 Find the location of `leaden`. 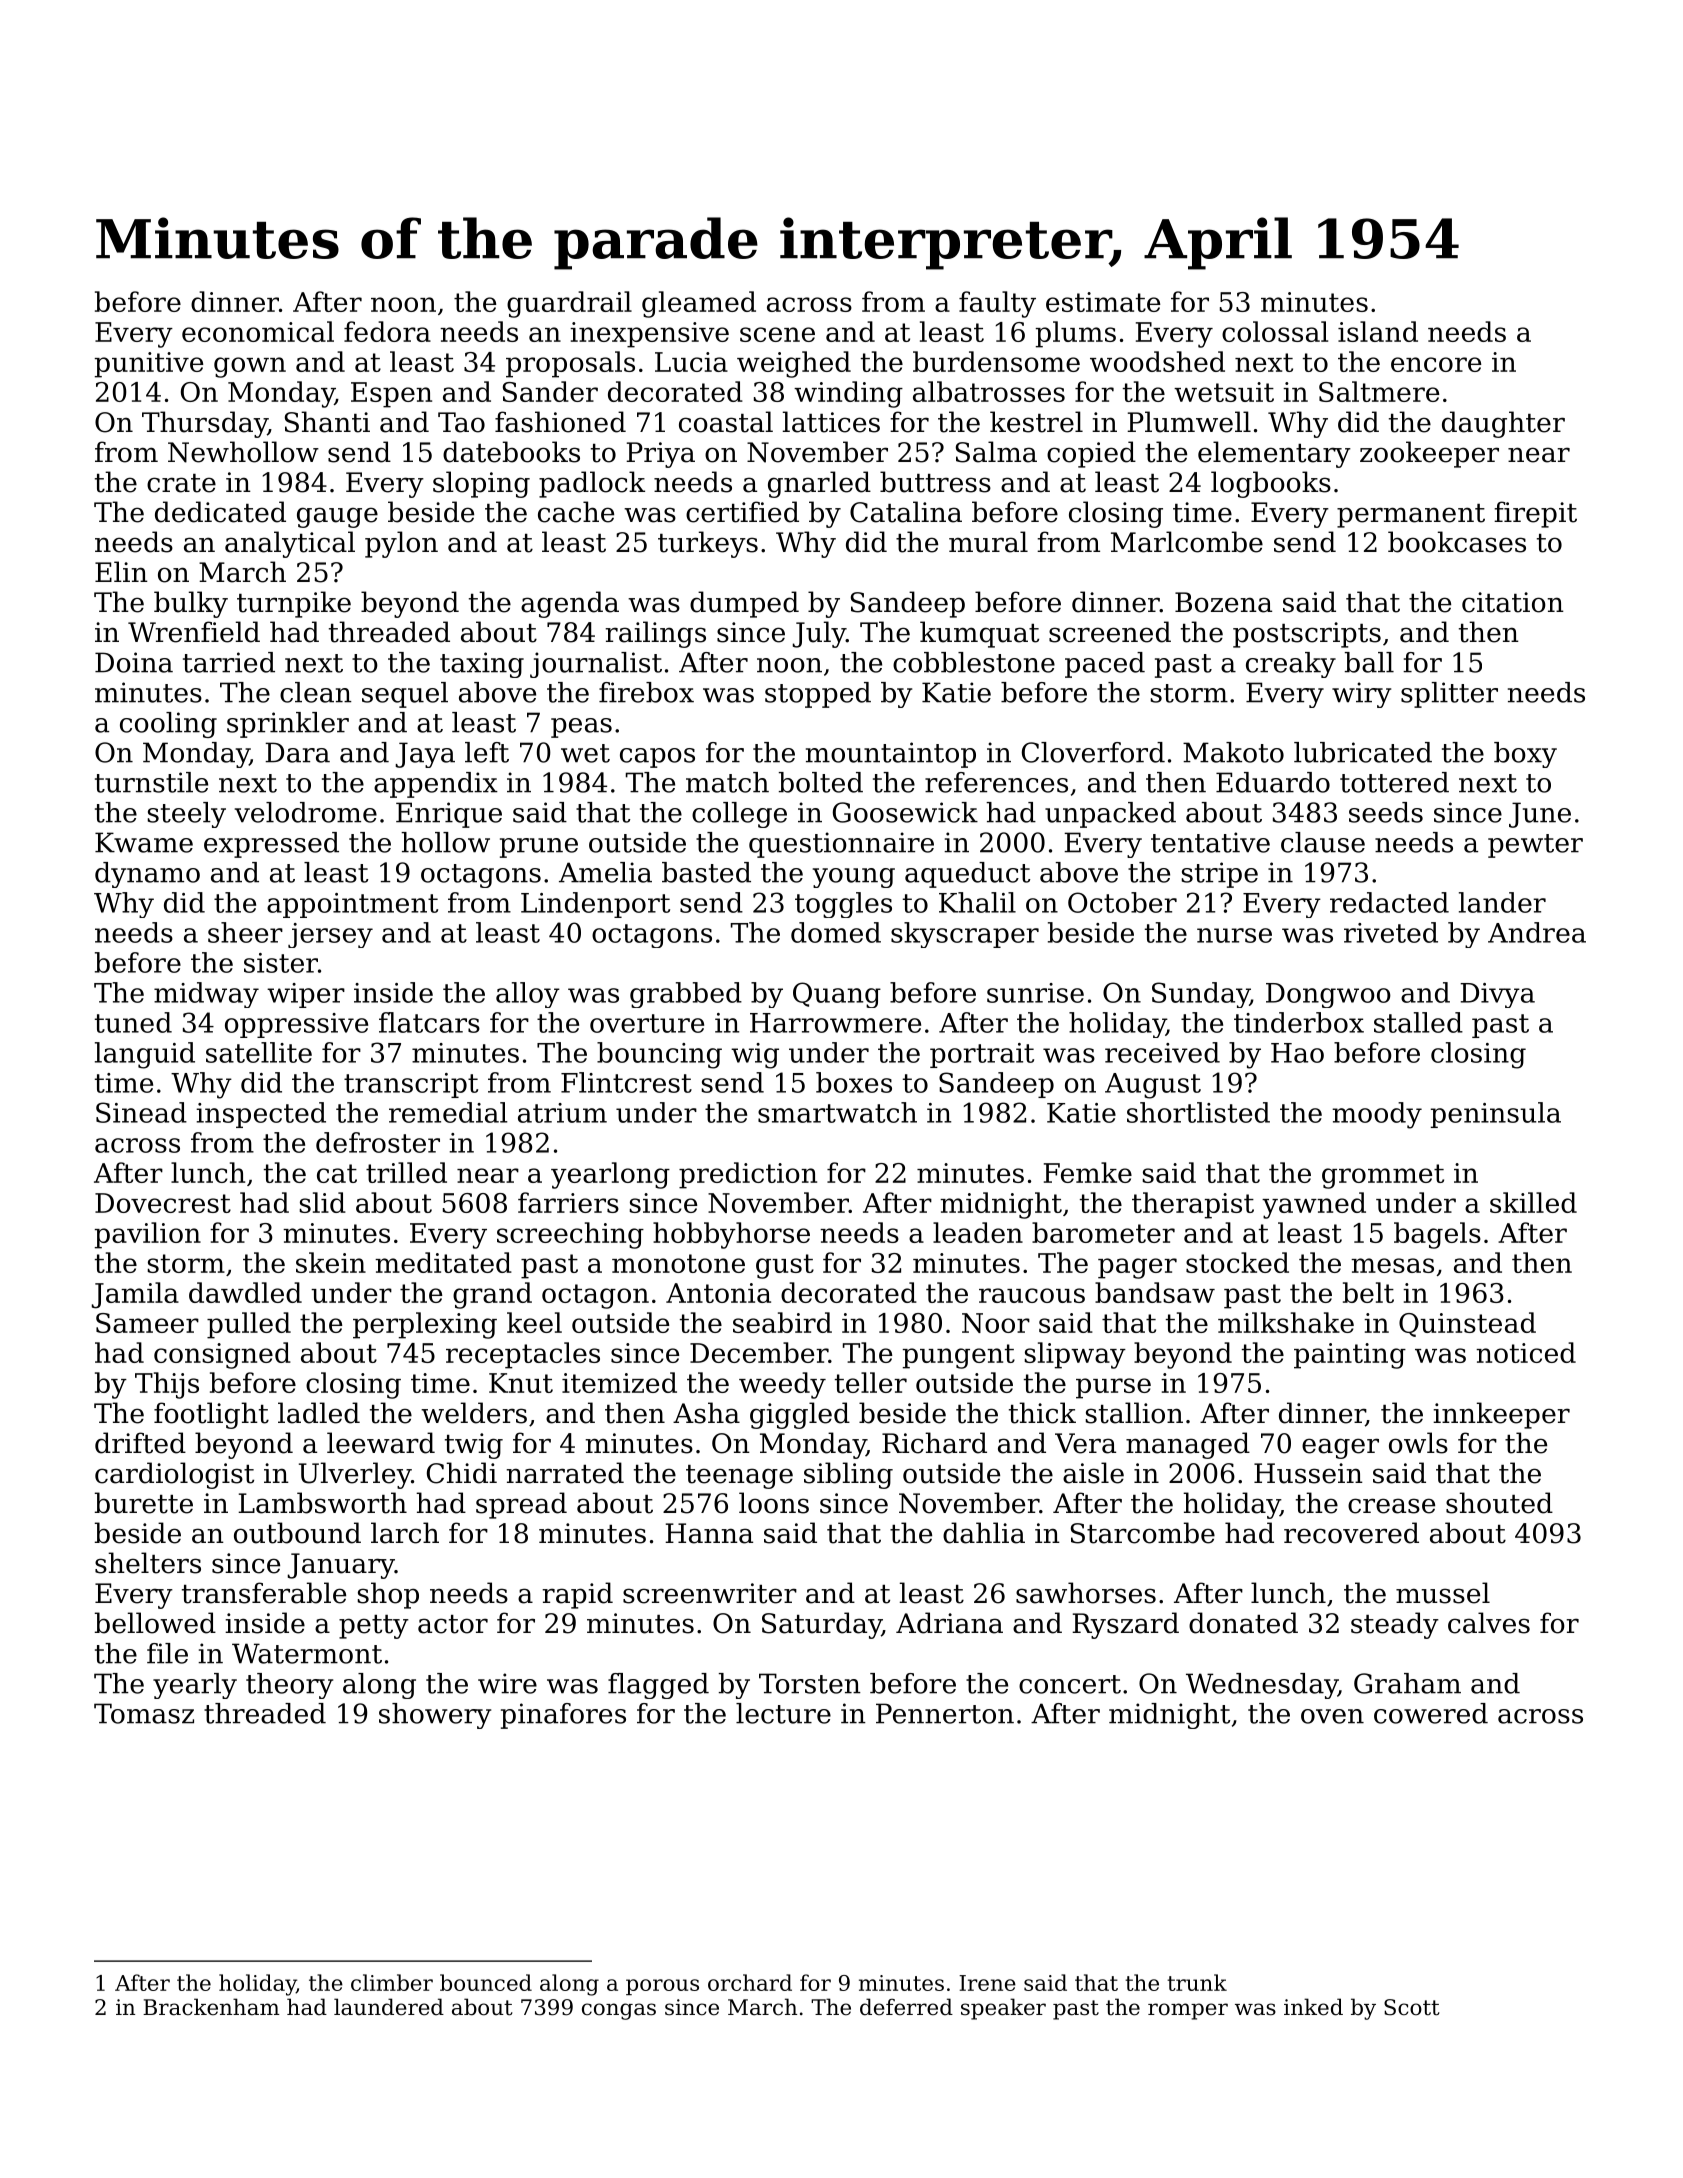

leaden is located at coordinates (978, 1232).
